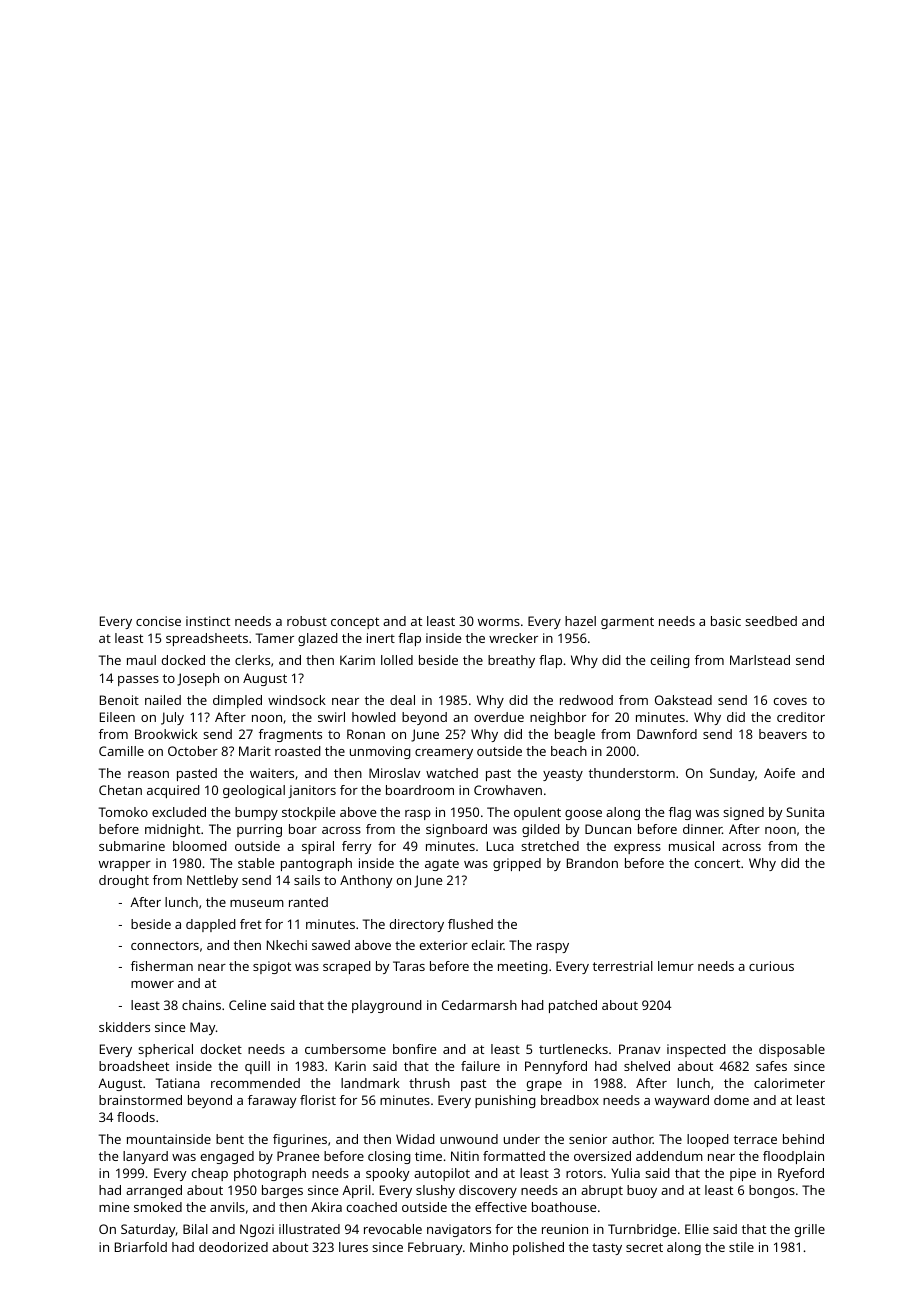  Describe the element at coordinates (233, 1247) in the page. I see `deodorized` at that location.
